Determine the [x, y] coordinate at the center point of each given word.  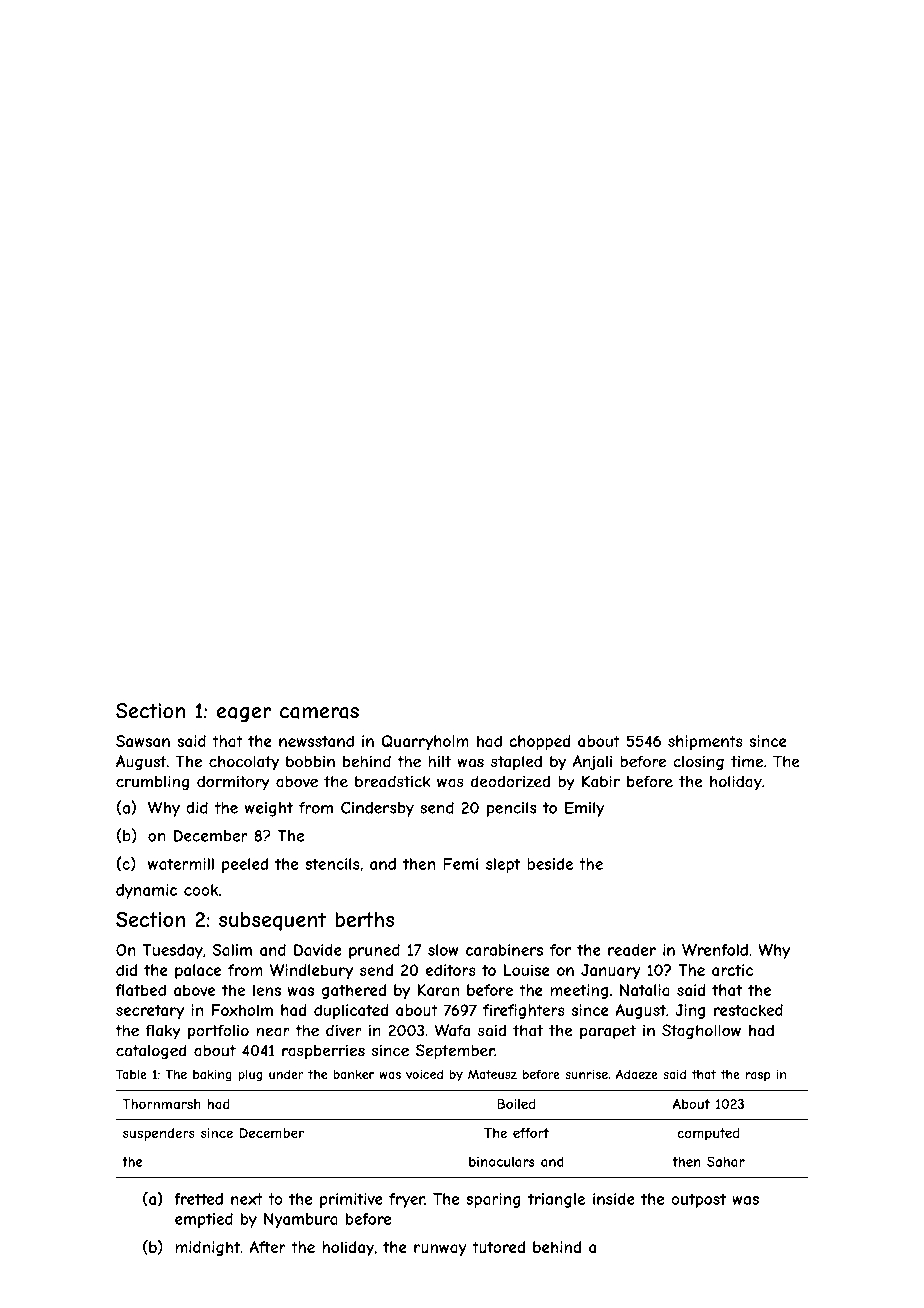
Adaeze [637, 1074]
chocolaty [244, 763]
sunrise [586, 1074]
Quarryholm [425, 742]
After [267, 1247]
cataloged [151, 1052]
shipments [705, 742]
